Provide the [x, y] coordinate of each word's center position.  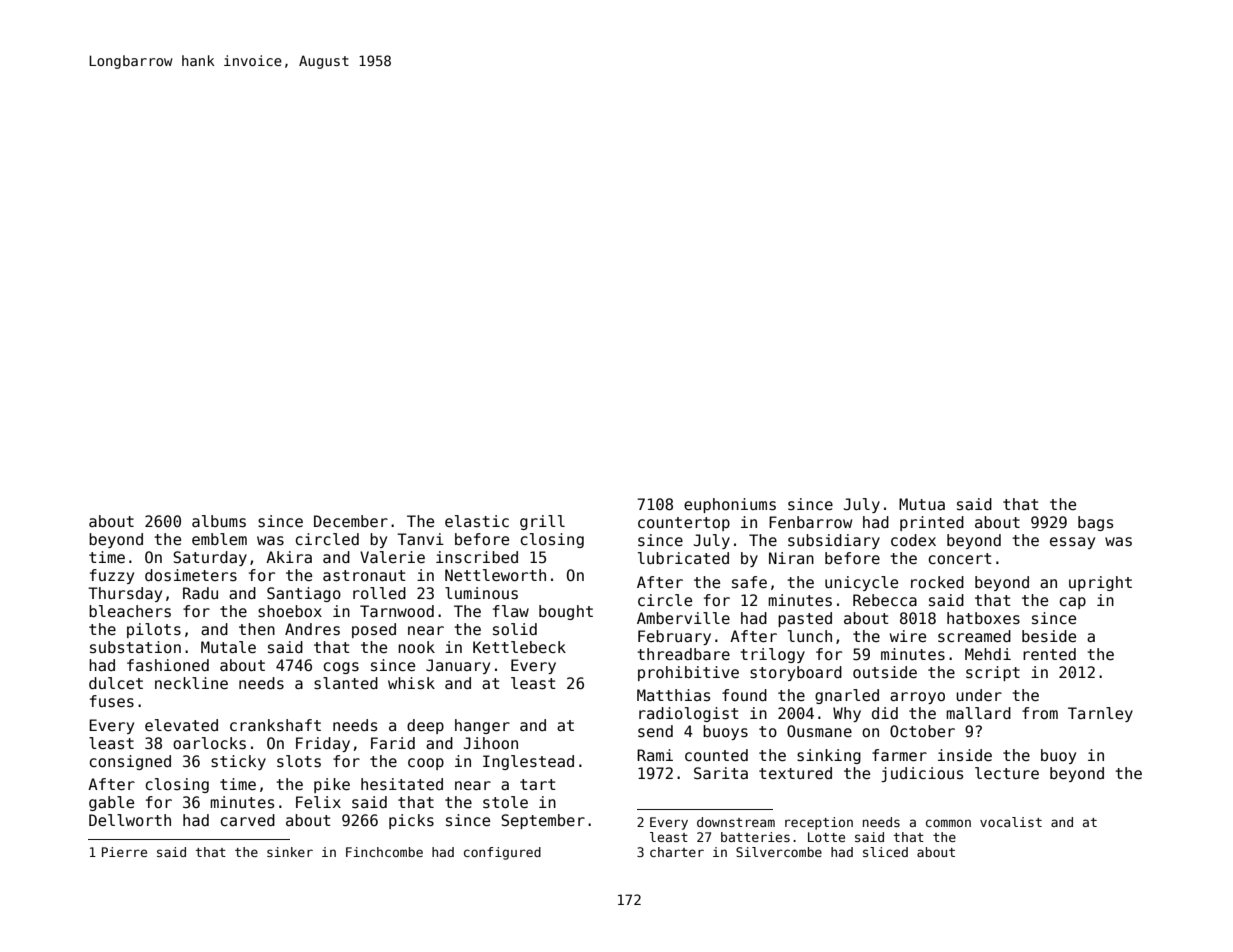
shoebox [290, 611]
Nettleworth [495, 575]
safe [749, 582]
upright [1100, 583]
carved [247, 820]
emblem [219, 539]
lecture [1007, 773]
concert [960, 558]
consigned [130, 762]
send [655, 731]
